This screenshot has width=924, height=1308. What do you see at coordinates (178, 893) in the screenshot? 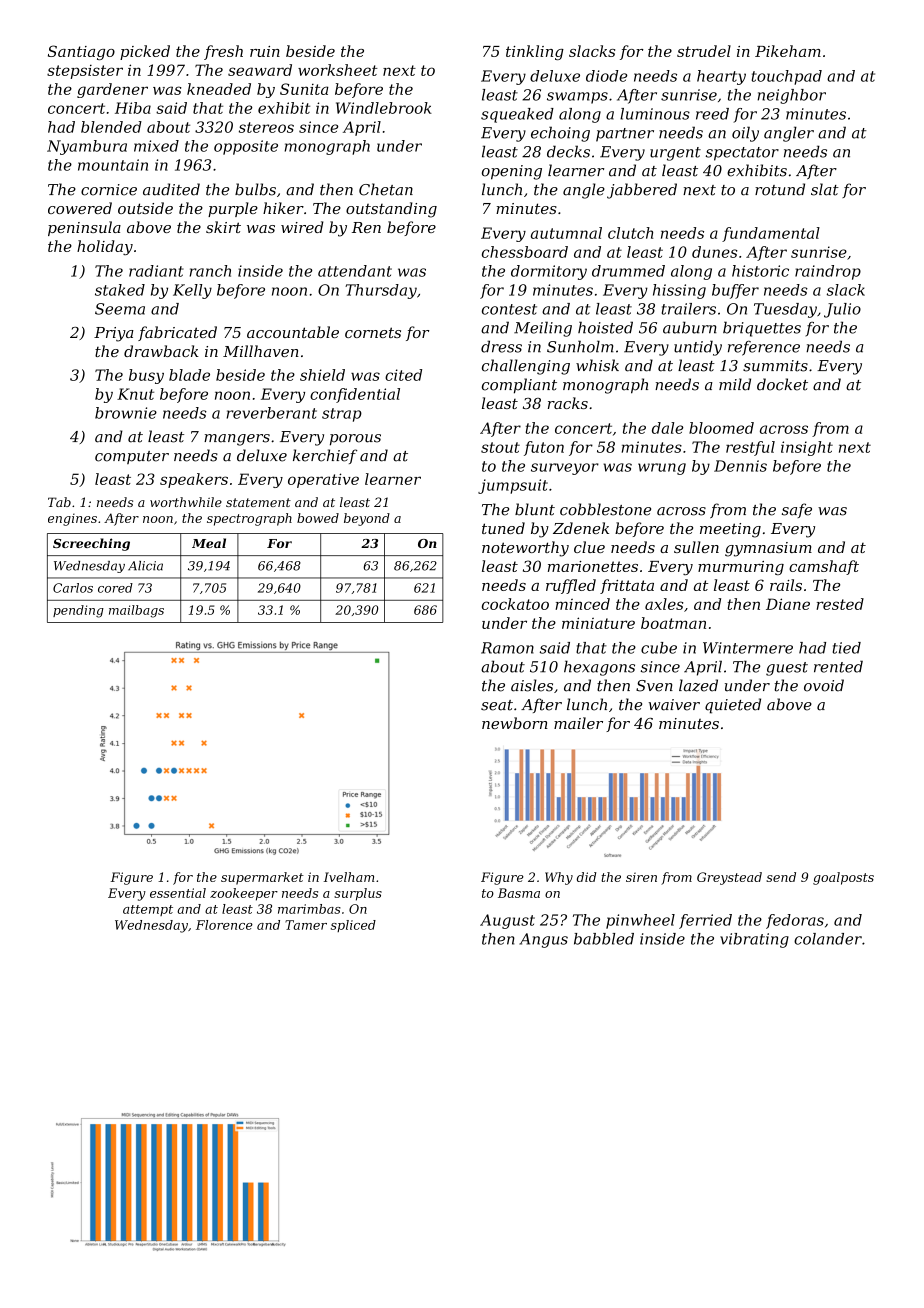
I see `essential` at bounding box center [178, 893].
